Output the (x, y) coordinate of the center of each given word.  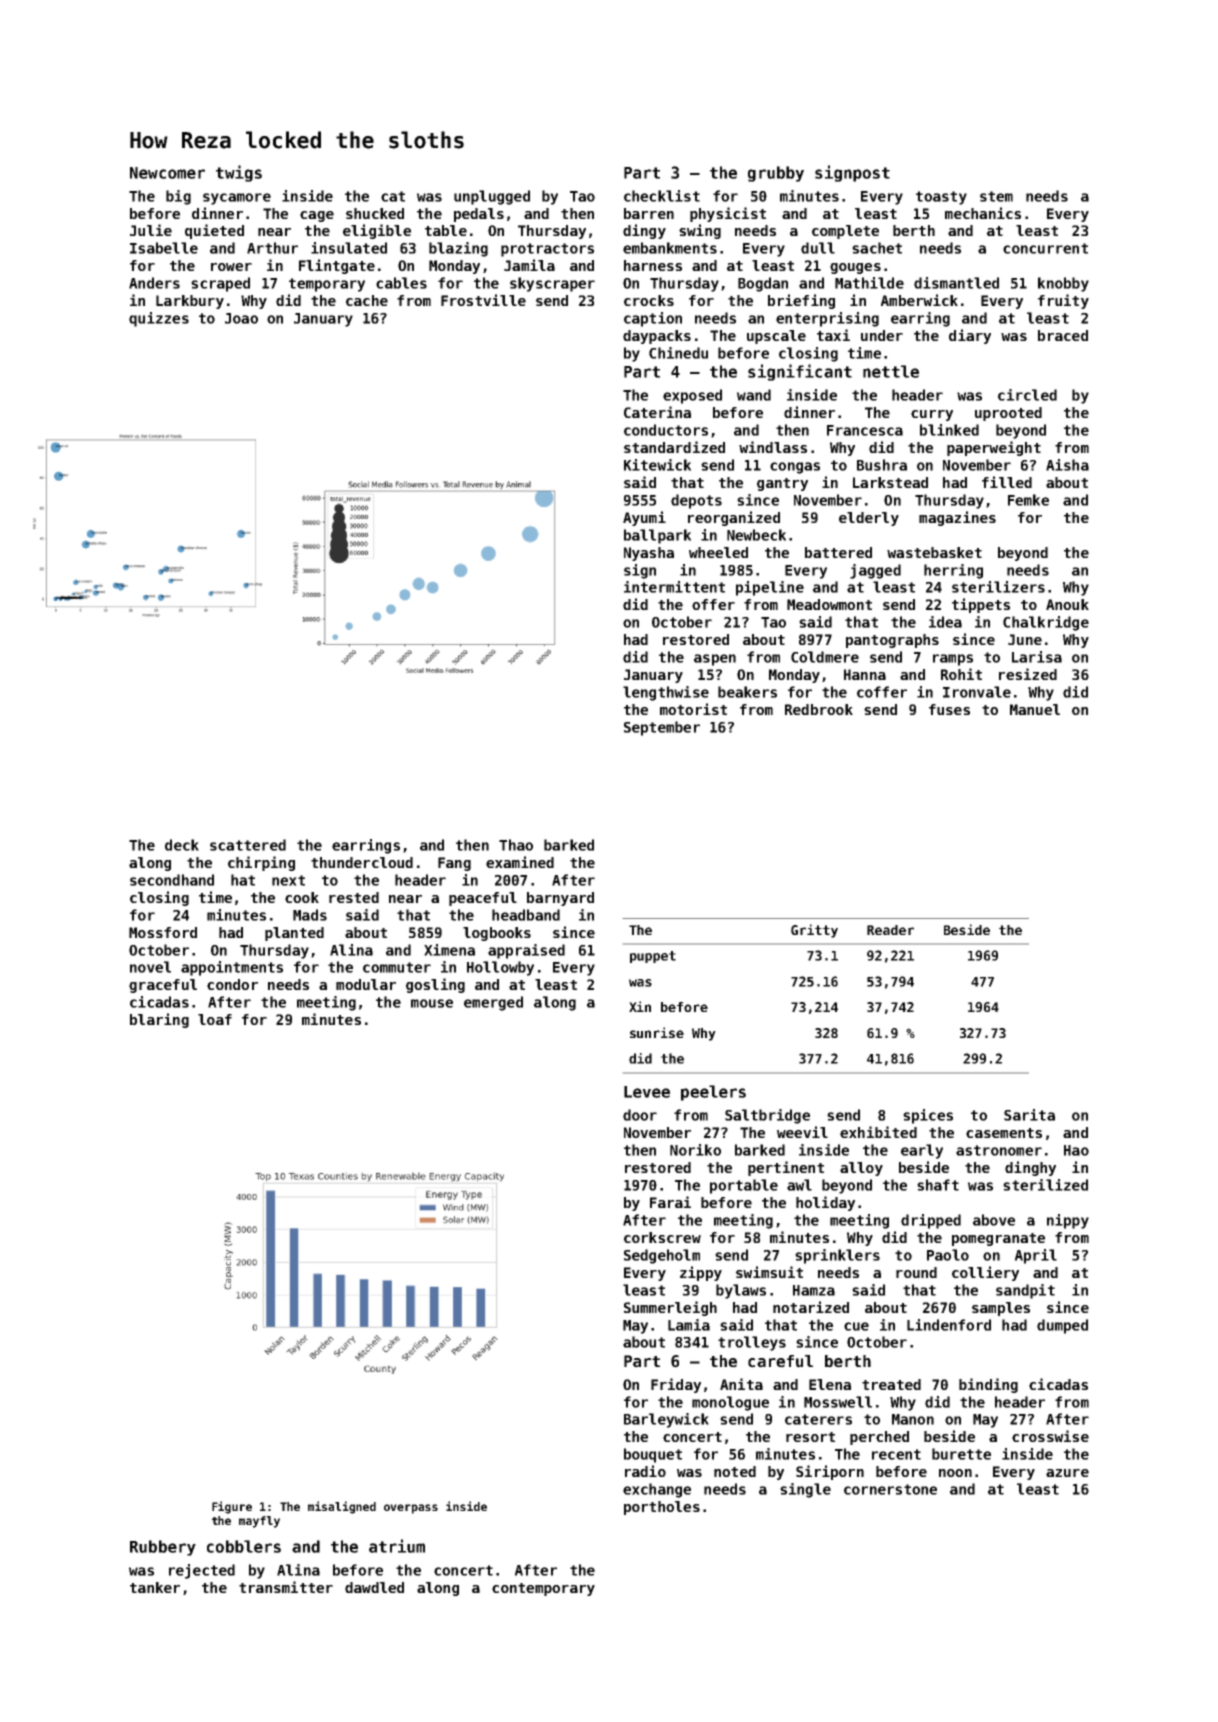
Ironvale (977, 692)
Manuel (1035, 709)
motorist (693, 709)
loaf (215, 1019)
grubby (776, 174)
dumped (1062, 1326)
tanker (155, 1587)
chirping (261, 863)
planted (294, 934)
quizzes (159, 319)
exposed (692, 396)
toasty (941, 198)
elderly (869, 519)
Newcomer (167, 173)
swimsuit (769, 1272)
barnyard (560, 899)
